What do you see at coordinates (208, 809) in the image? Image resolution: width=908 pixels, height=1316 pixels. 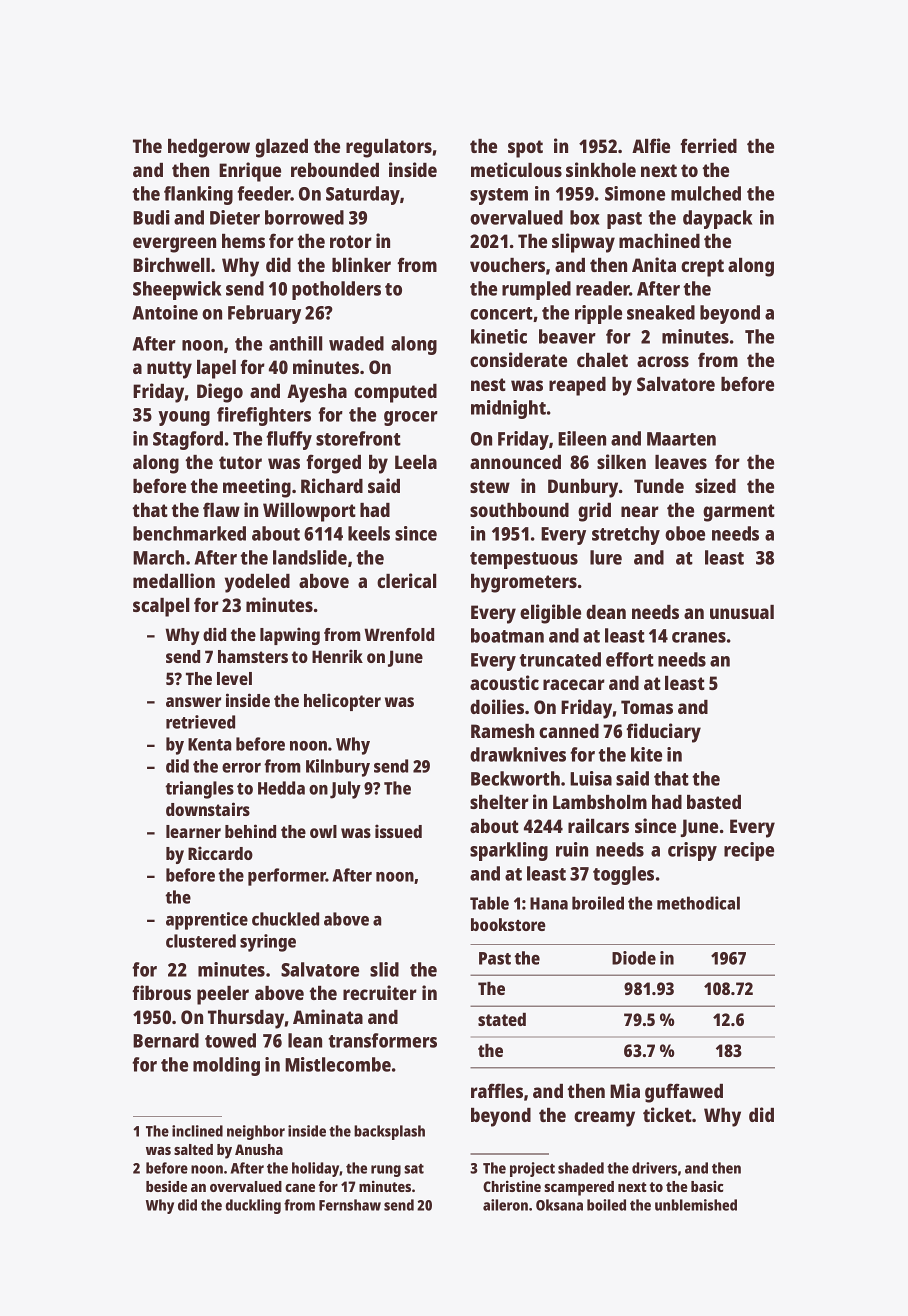 I see `downstairs` at bounding box center [208, 809].
